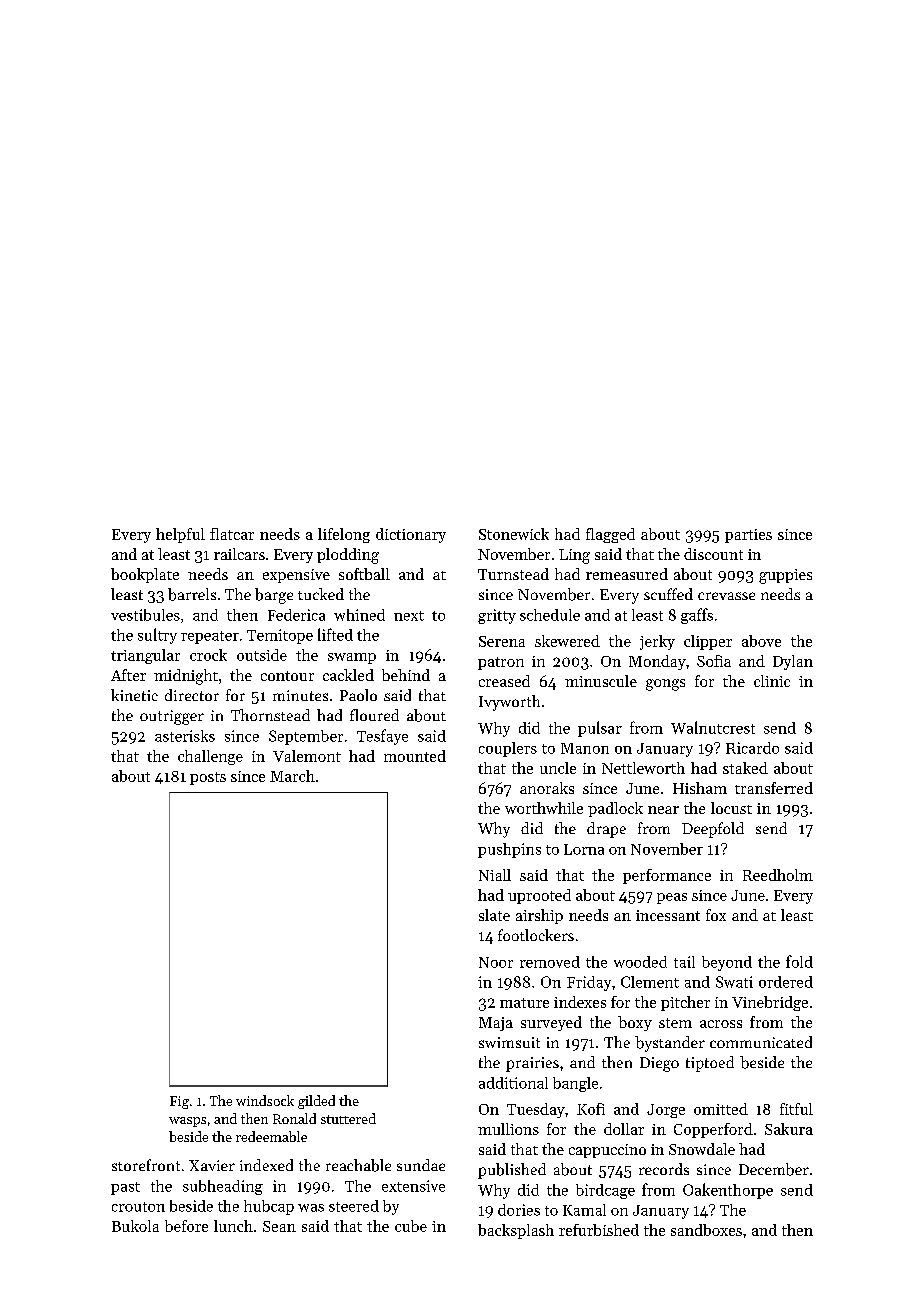 Image resolution: width=924 pixels, height=1314 pixels. I want to click on before, so click(186, 1226).
